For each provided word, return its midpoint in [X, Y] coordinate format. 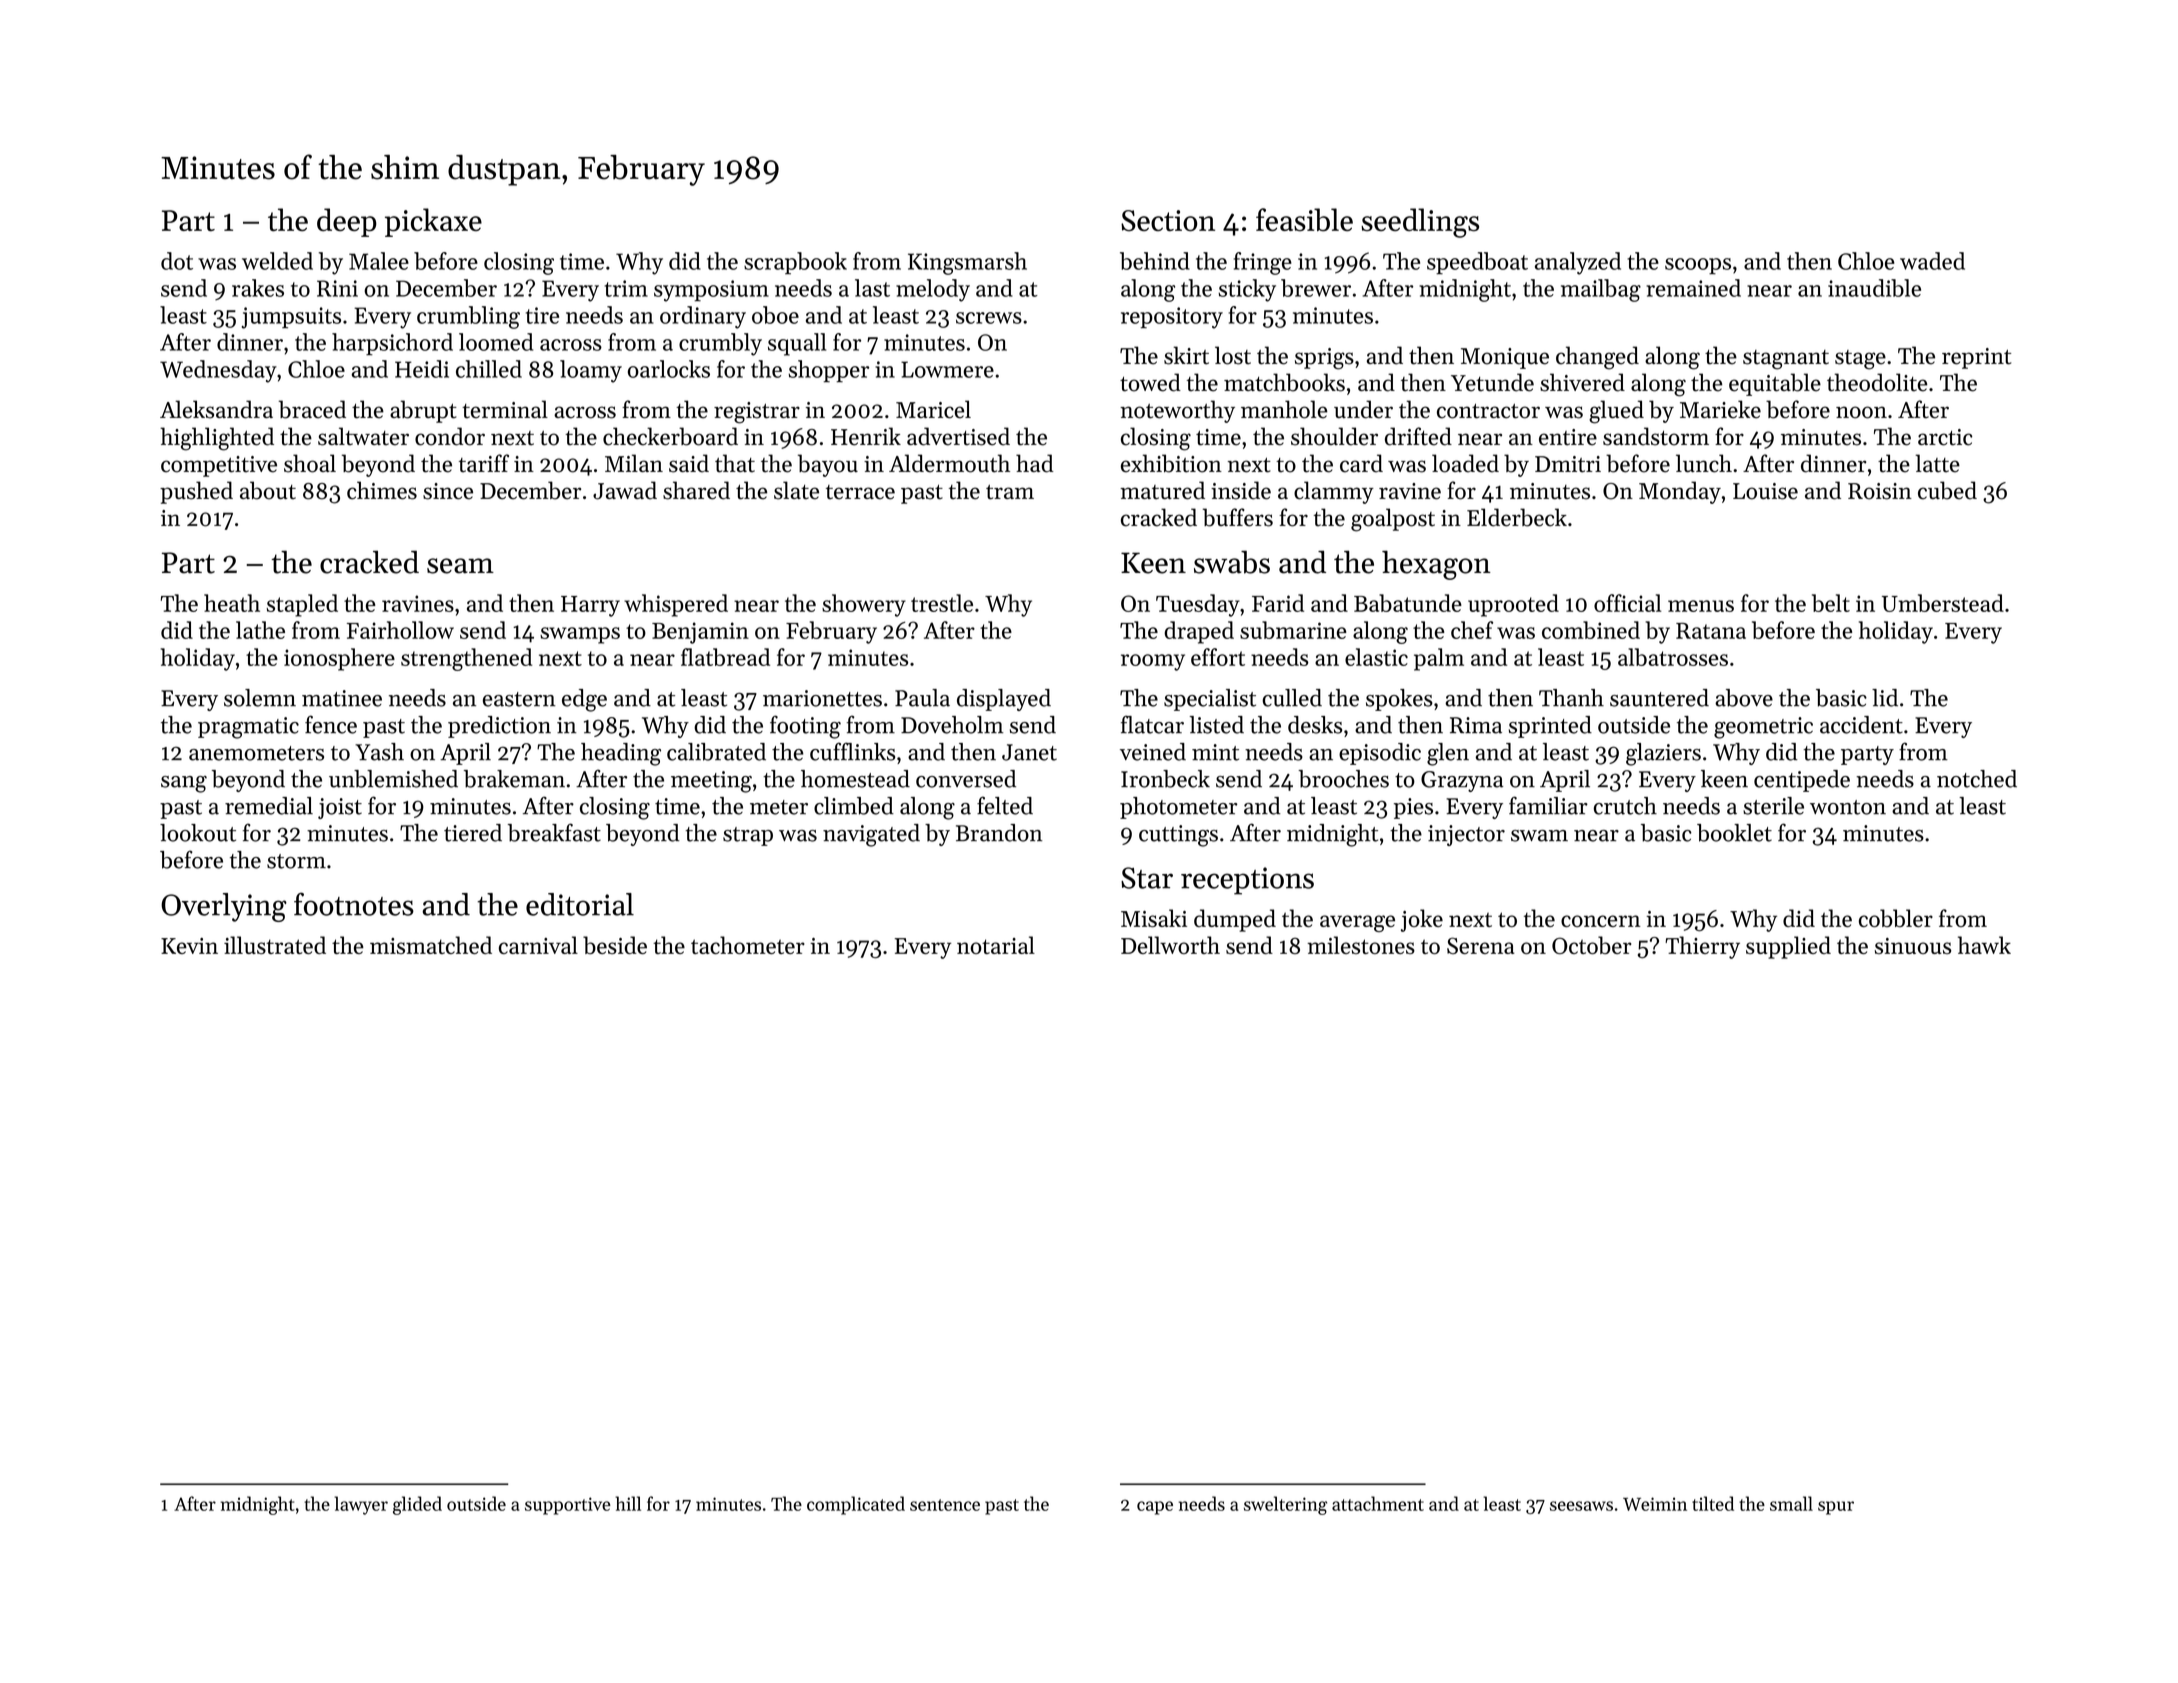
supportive [568, 1506]
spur [1836, 1508]
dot [177, 261]
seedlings [1420, 223]
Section [1168, 221]
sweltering [1285, 1505]
